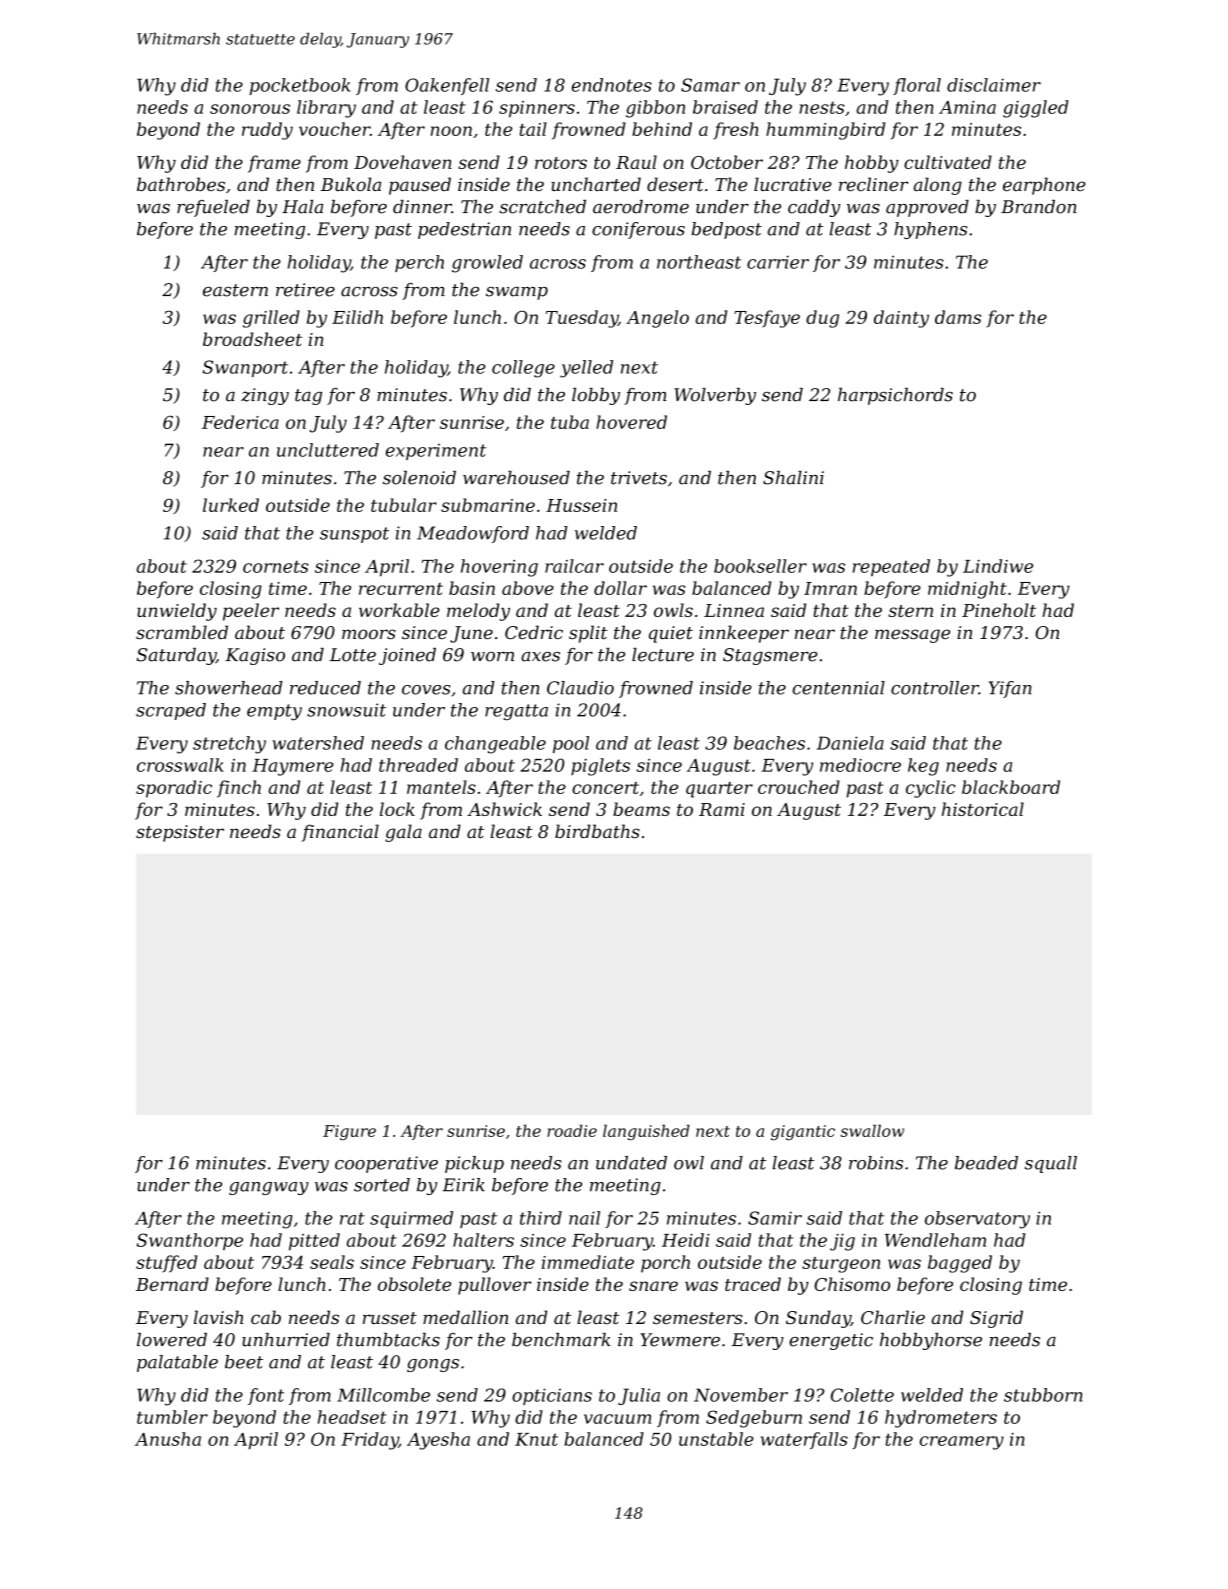 Image resolution: width=1228 pixels, height=1589 pixels. Describe the element at coordinates (646, 1132) in the image. I see `languished` at that location.
